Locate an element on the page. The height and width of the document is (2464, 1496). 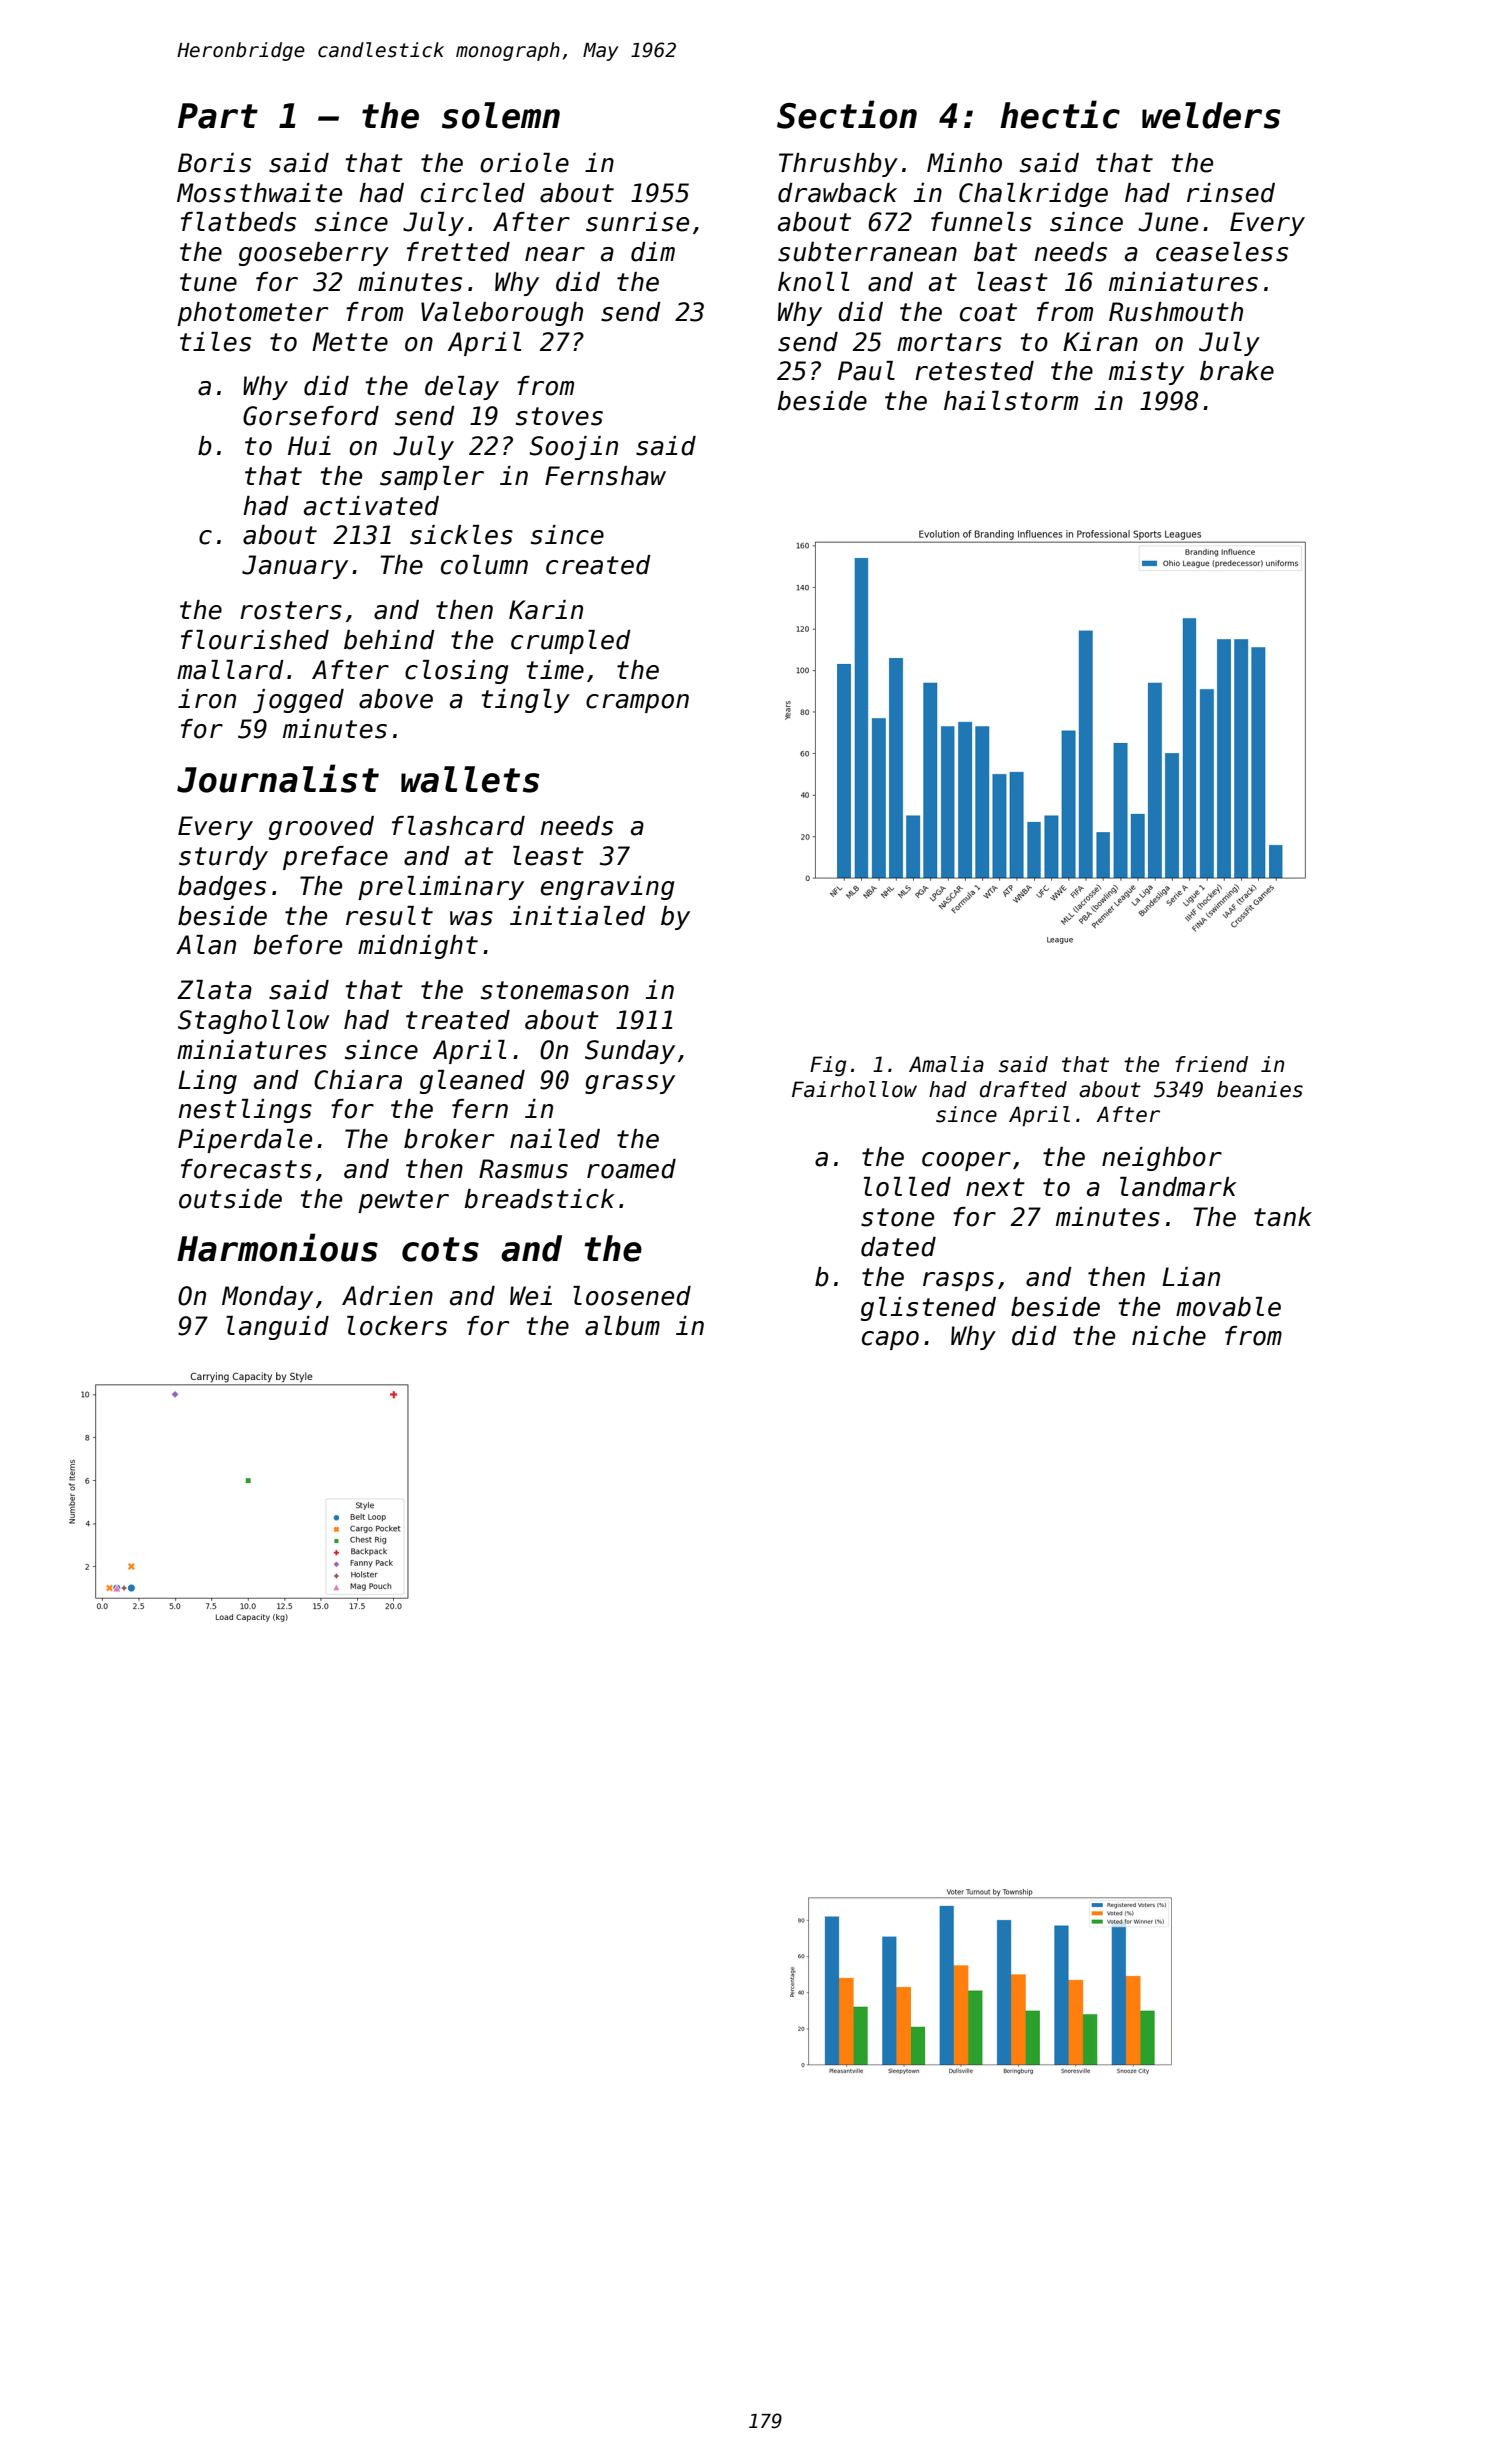
lockers is located at coordinates (397, 1326).
